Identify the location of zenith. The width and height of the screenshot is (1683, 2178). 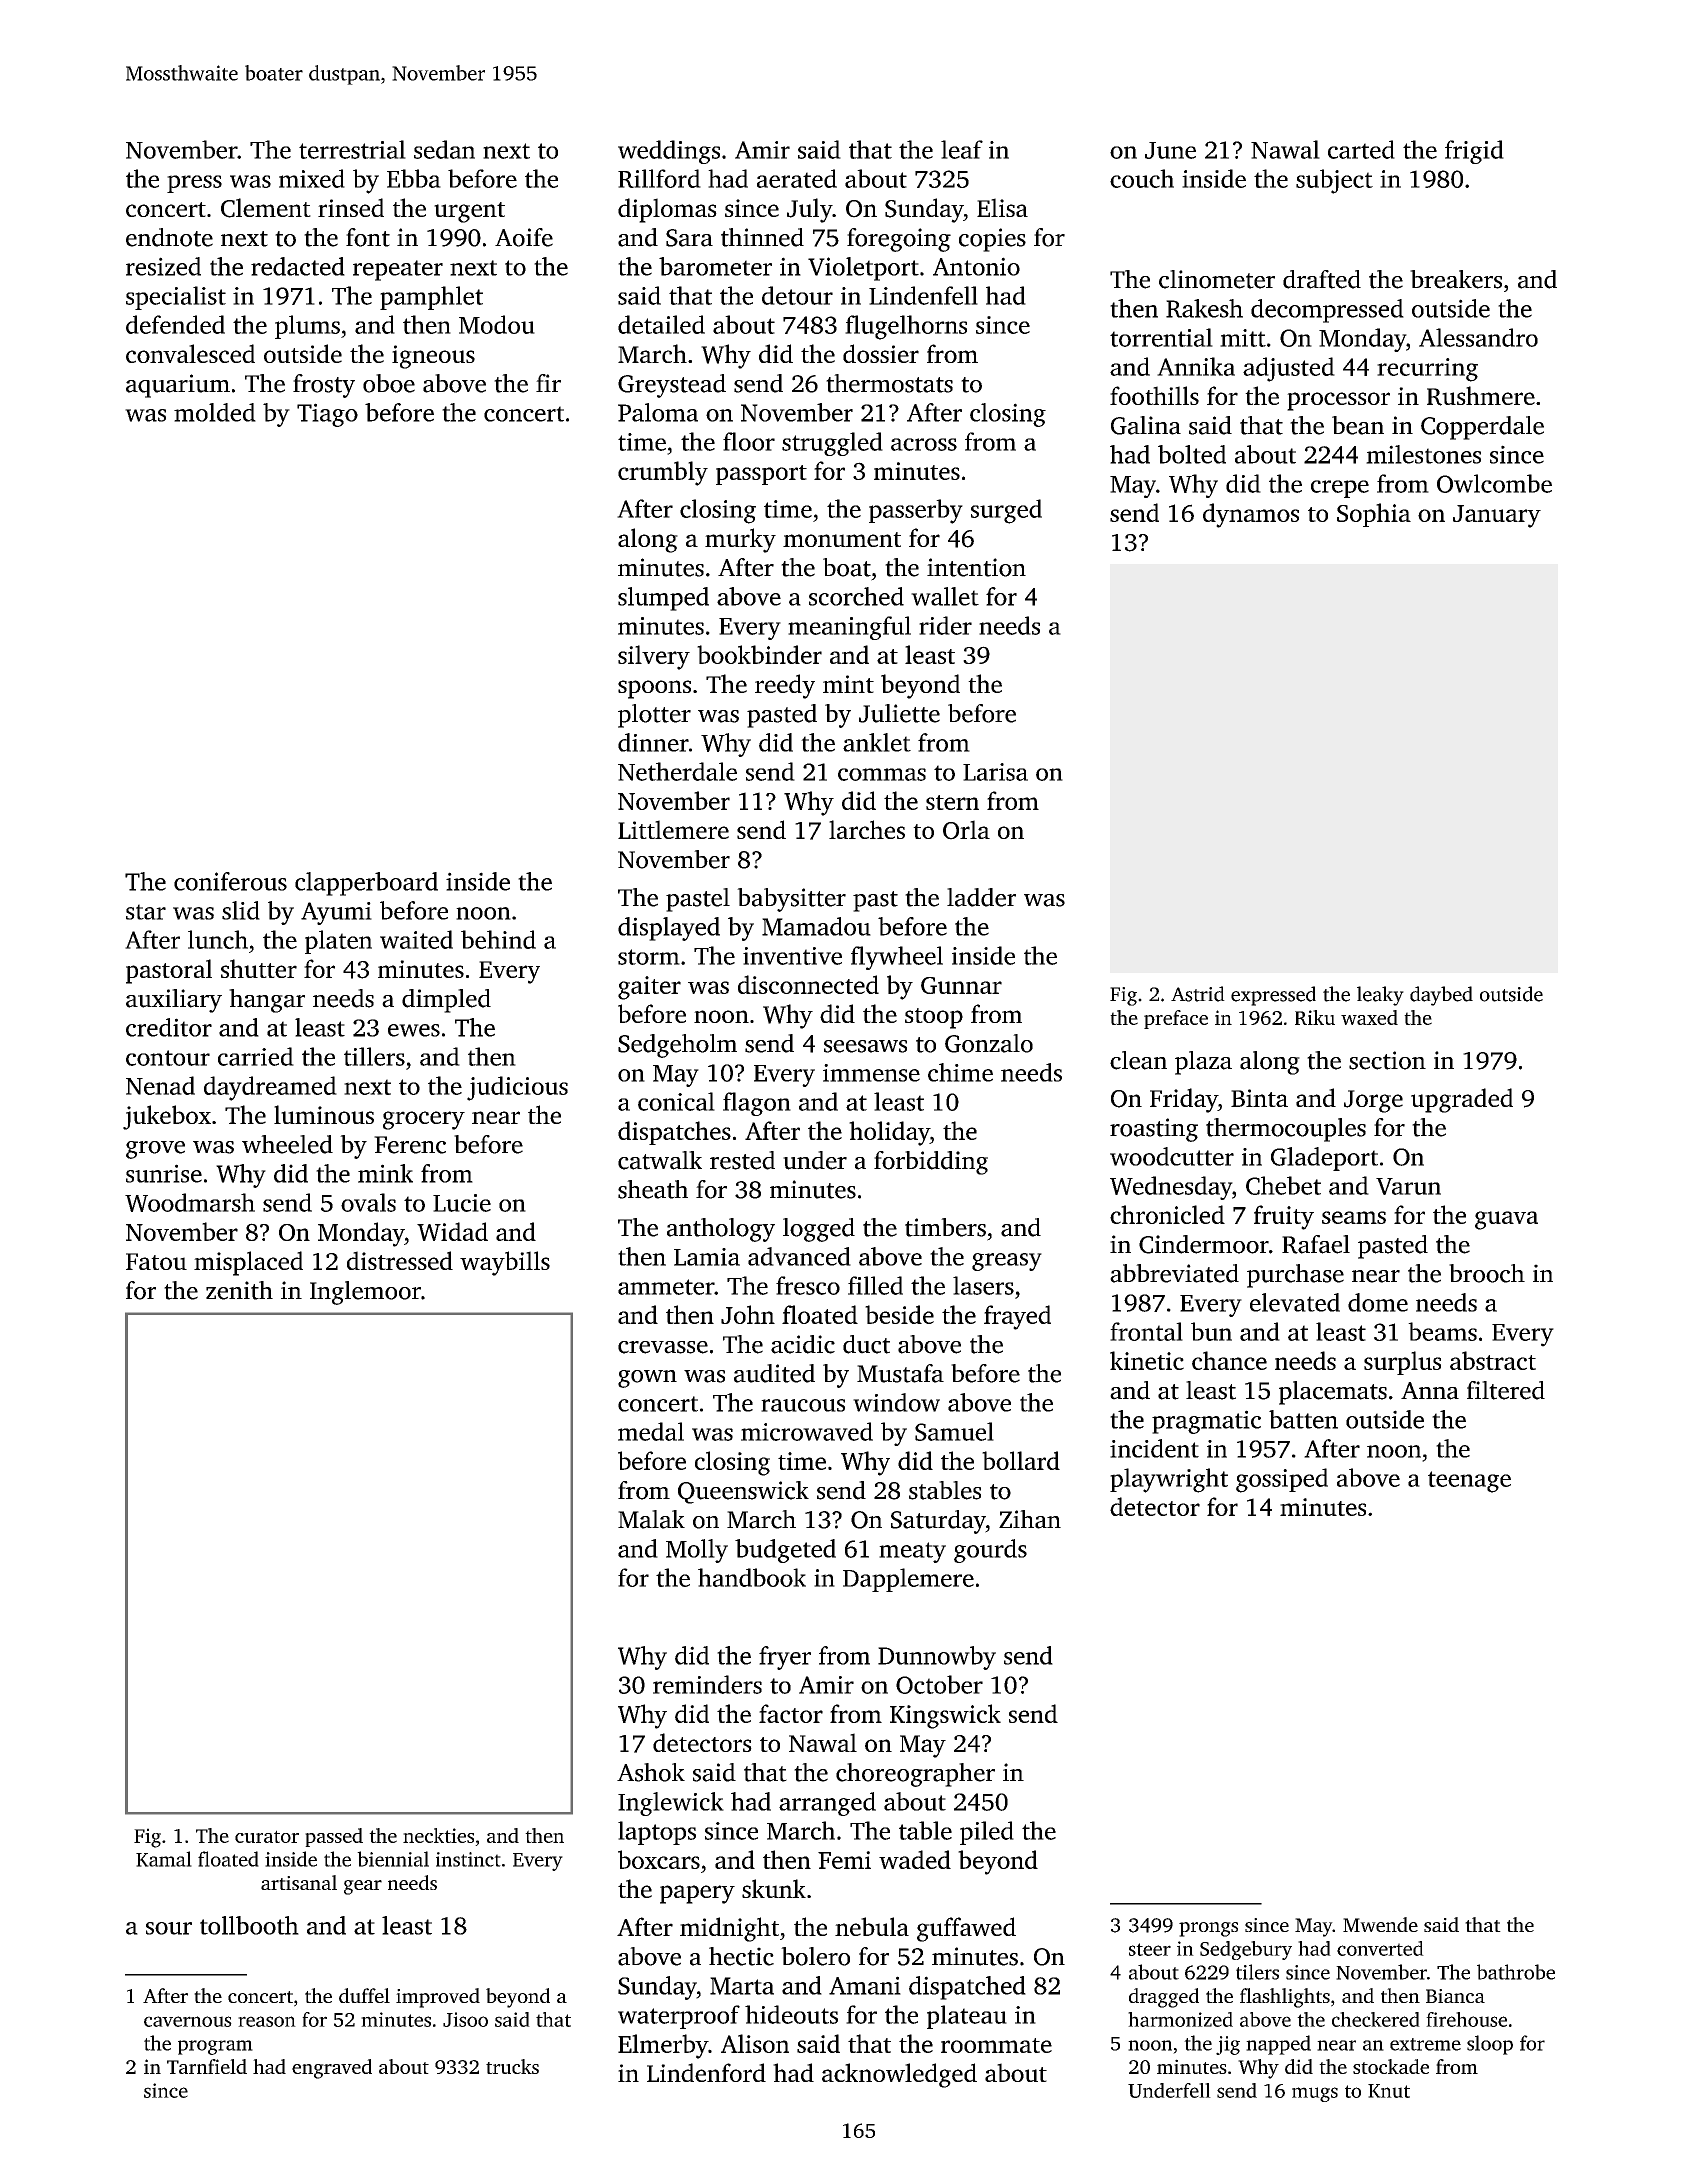
(239, 1290).
